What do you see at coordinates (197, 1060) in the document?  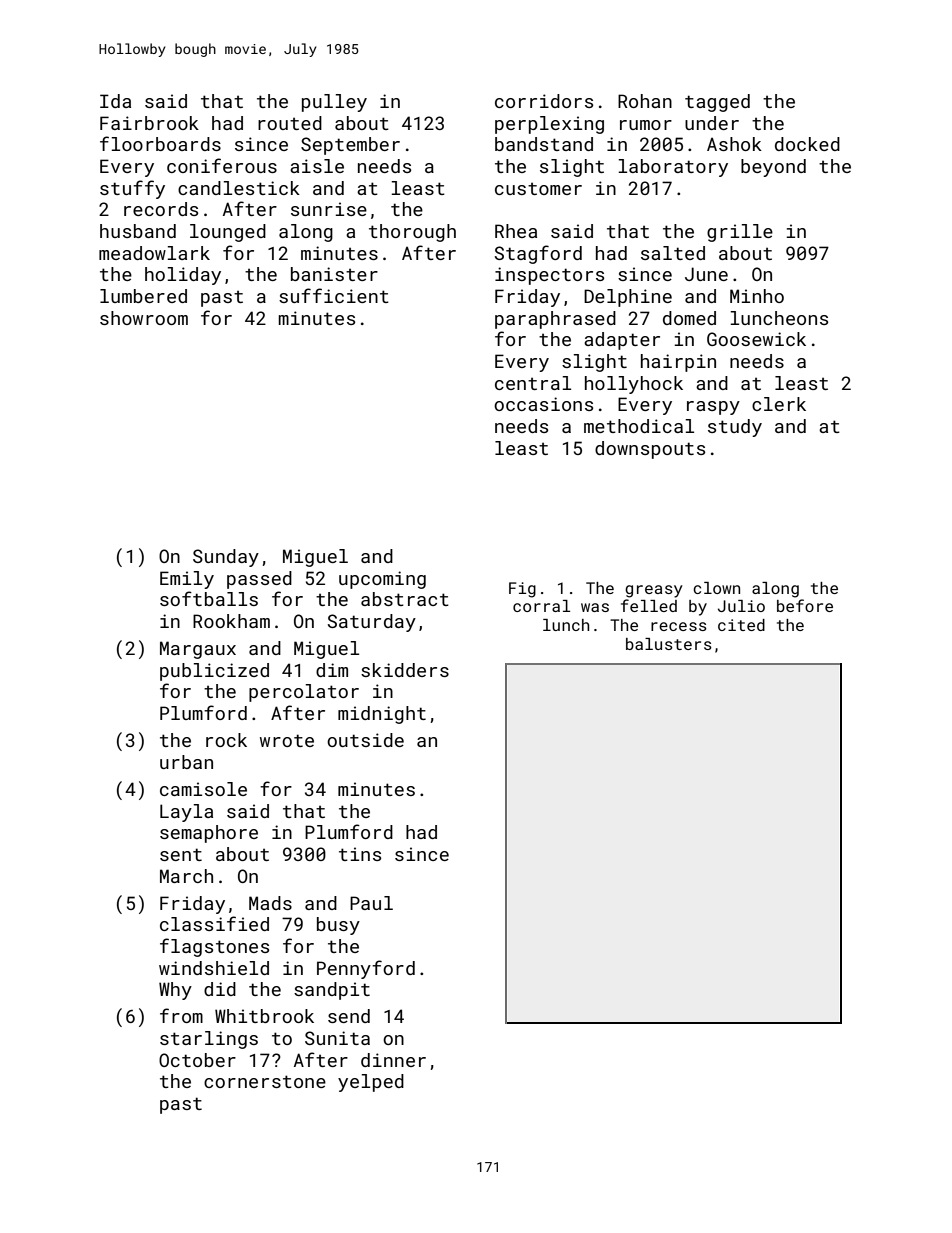 I see `October` at bounding box center [197, 1060].
